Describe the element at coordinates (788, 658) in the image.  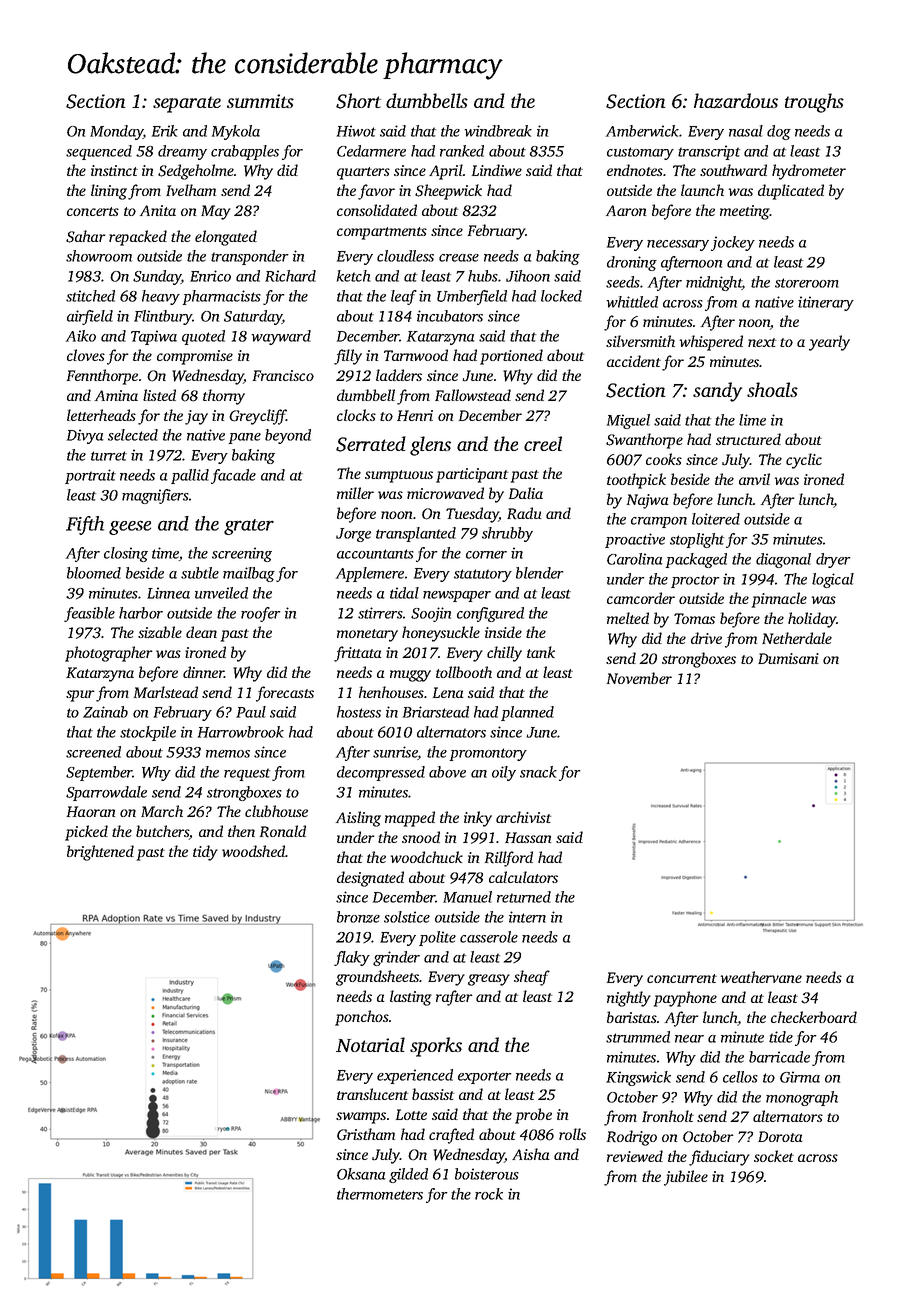
I see `Dumisani` at that location.
